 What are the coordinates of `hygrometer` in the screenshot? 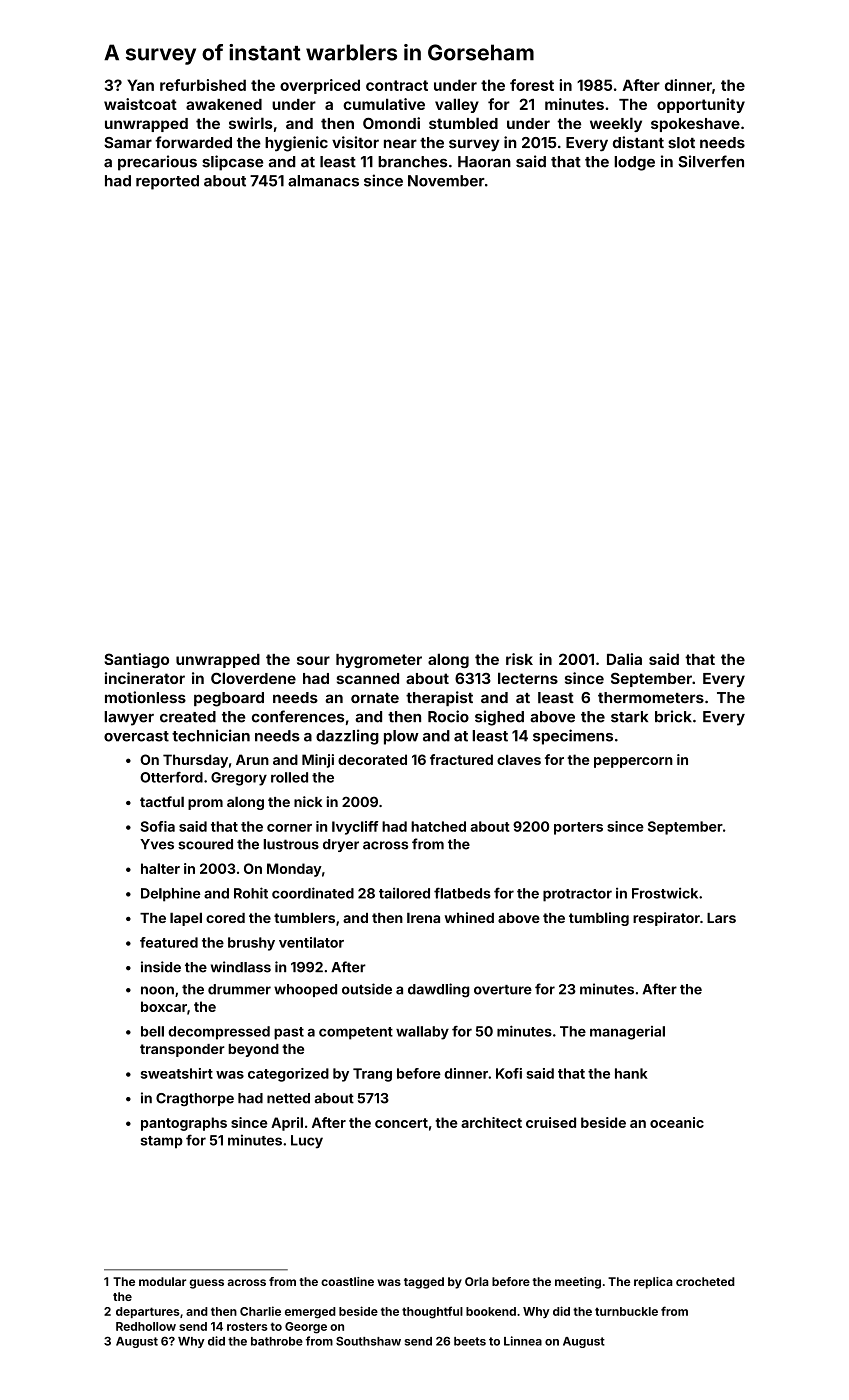 It's located at (379, 661).
